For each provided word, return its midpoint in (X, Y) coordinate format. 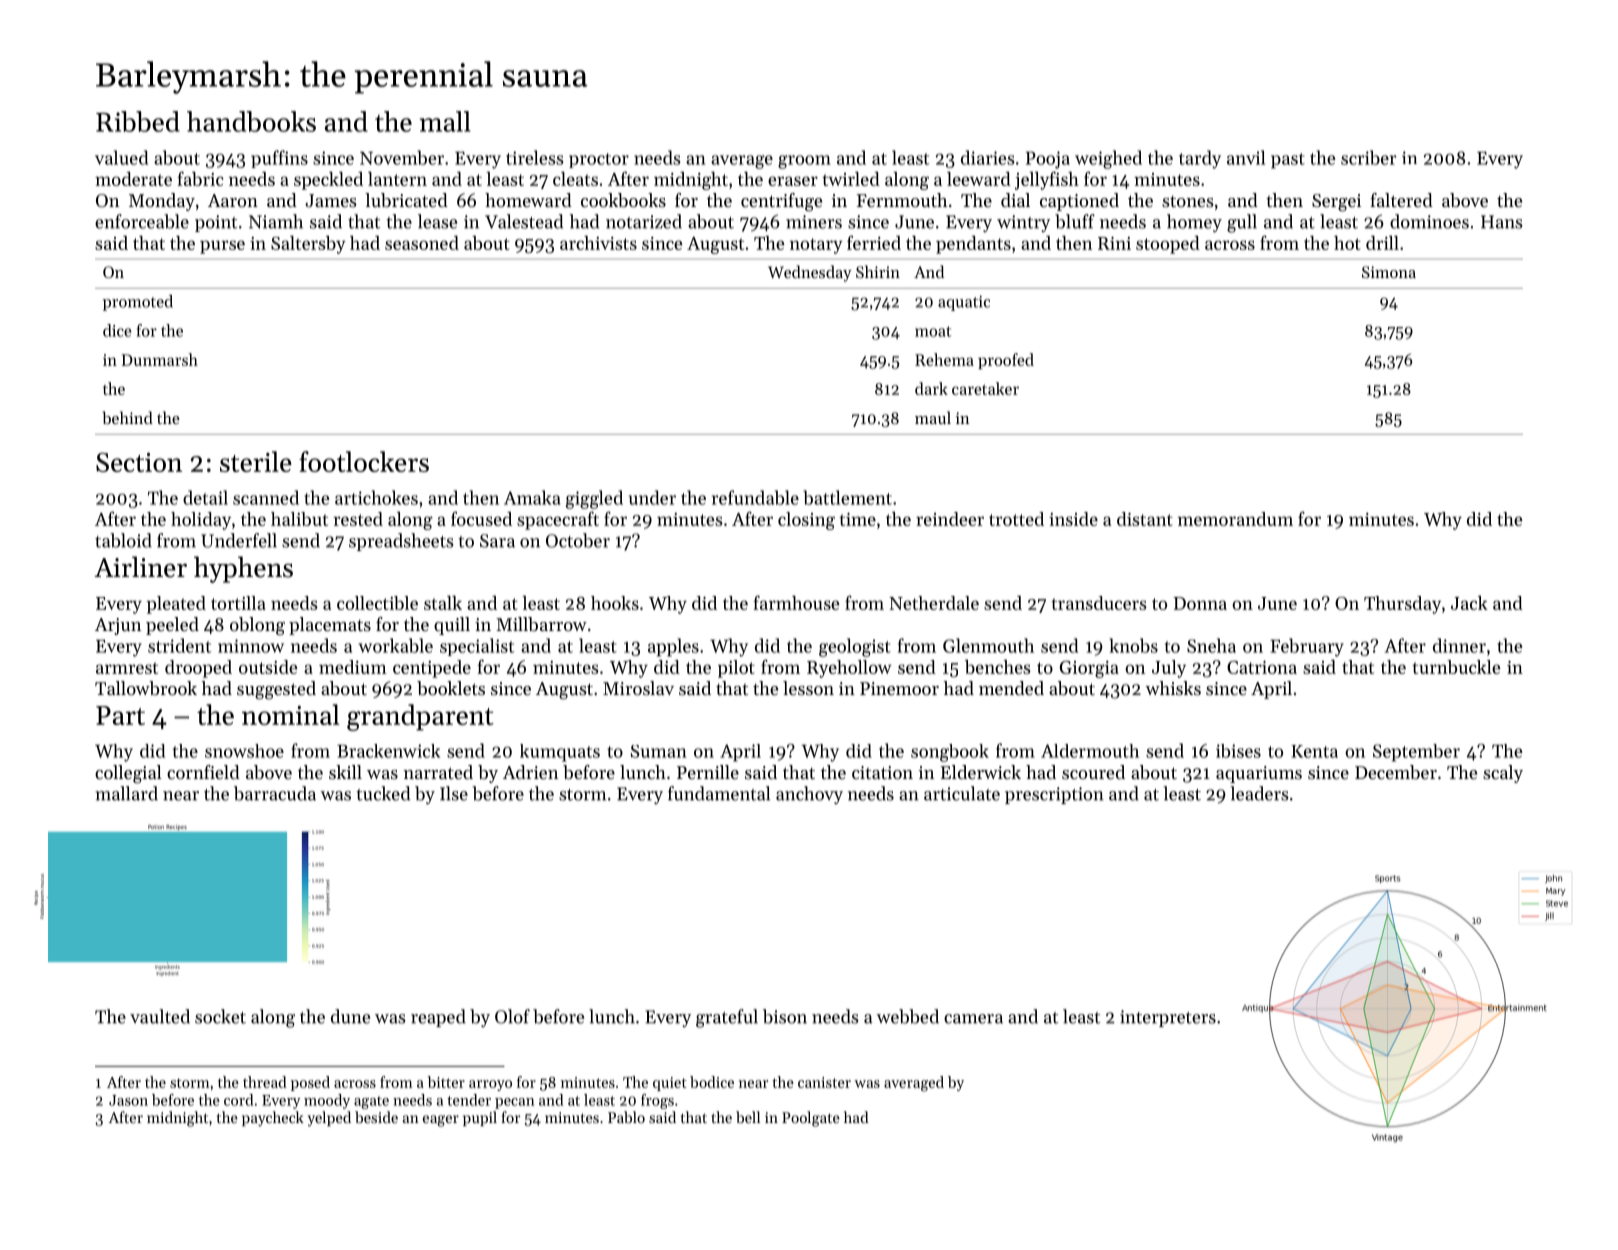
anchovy (809, 795)
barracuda (275, 793)
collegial (128, 774)
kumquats (560, 753)
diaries (987, 157)
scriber (1369, 157)
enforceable (142, 221)
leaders (1259, 793)
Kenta (1314, 751)
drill (1382, 243)
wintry (1023, 223)
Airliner (140, 567)
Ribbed (138, 121)
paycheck (273, 1119)
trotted (1016, 519)
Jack (1469, 603)
